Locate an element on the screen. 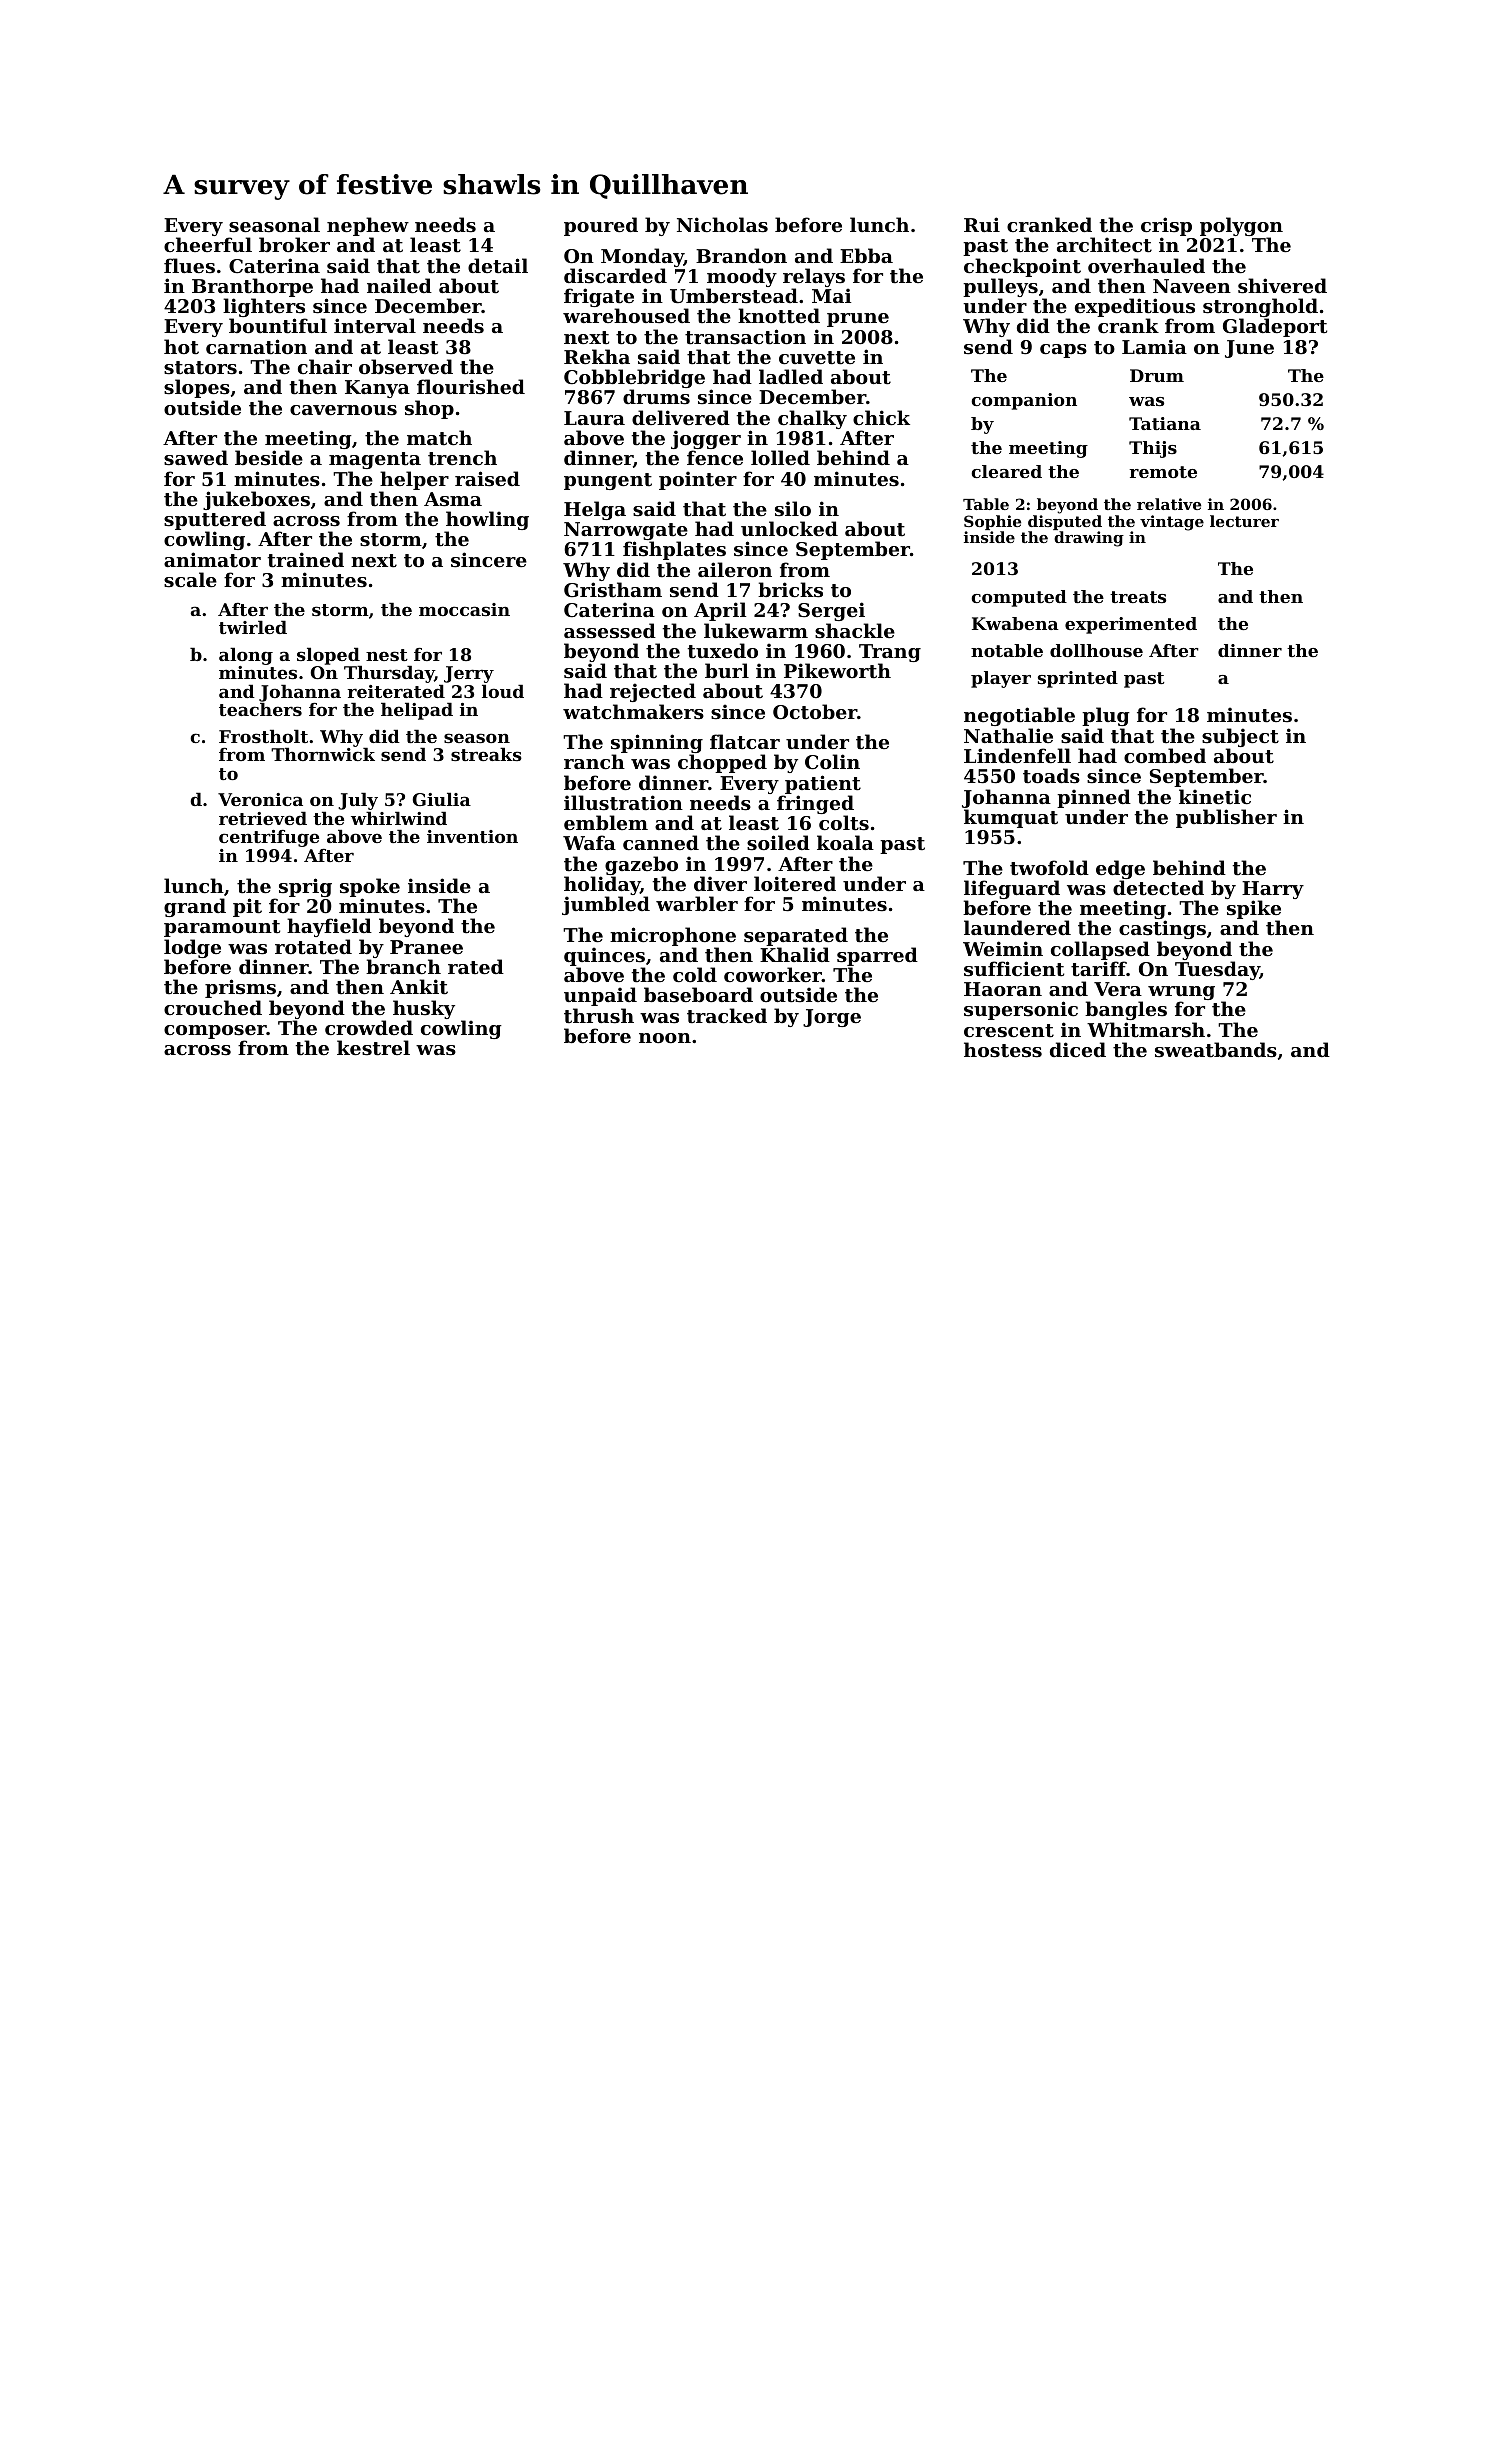 The height and width of the screenshot is (2464, 1496). treats is located at coordinates (1138, 597).
